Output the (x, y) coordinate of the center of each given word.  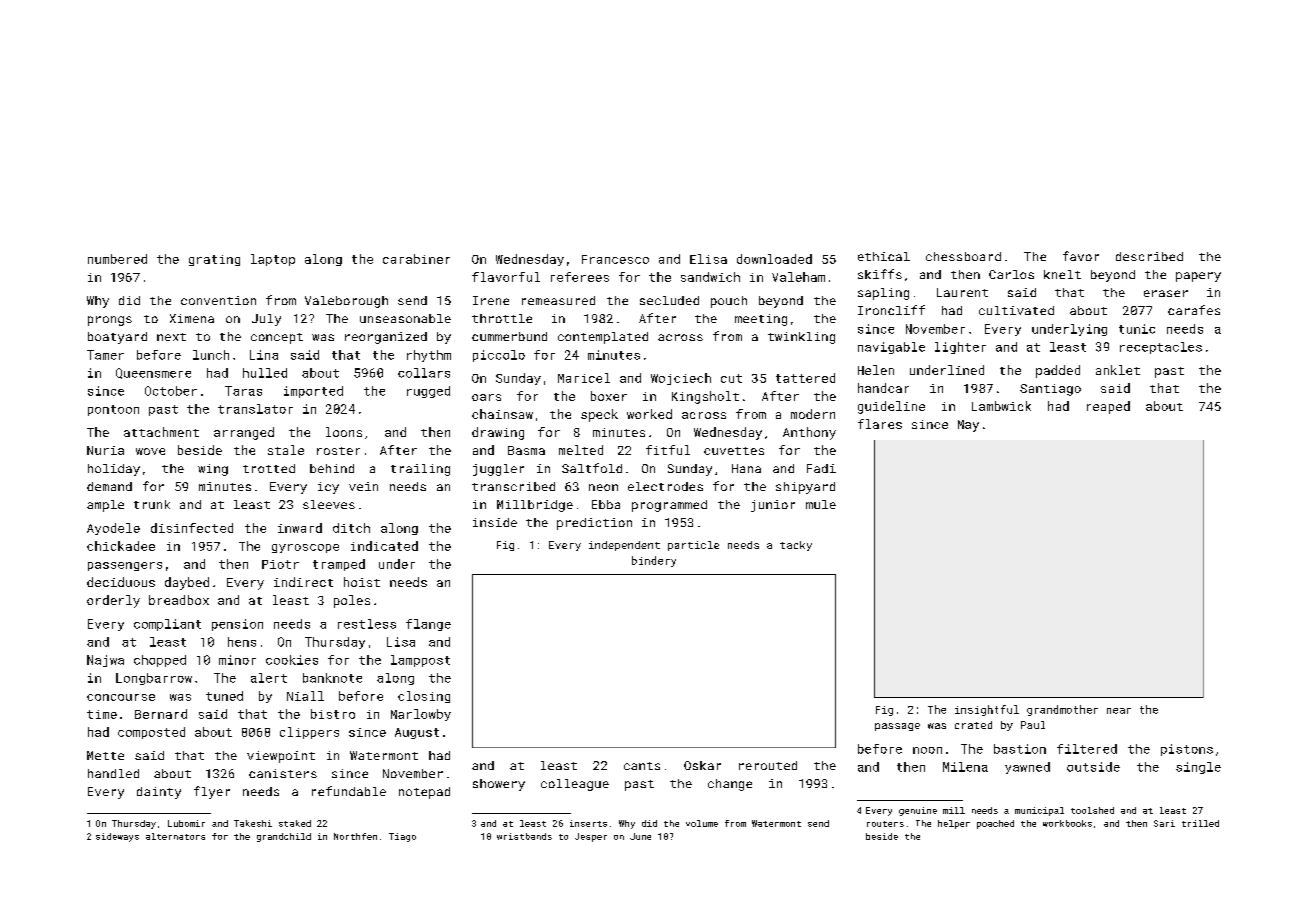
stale (286, 450)
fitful (668, 450)
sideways (117, 837)
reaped (1108, 407)
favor (1081, 256)
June (640, 836)
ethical (884, 256)
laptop (273, 260)
